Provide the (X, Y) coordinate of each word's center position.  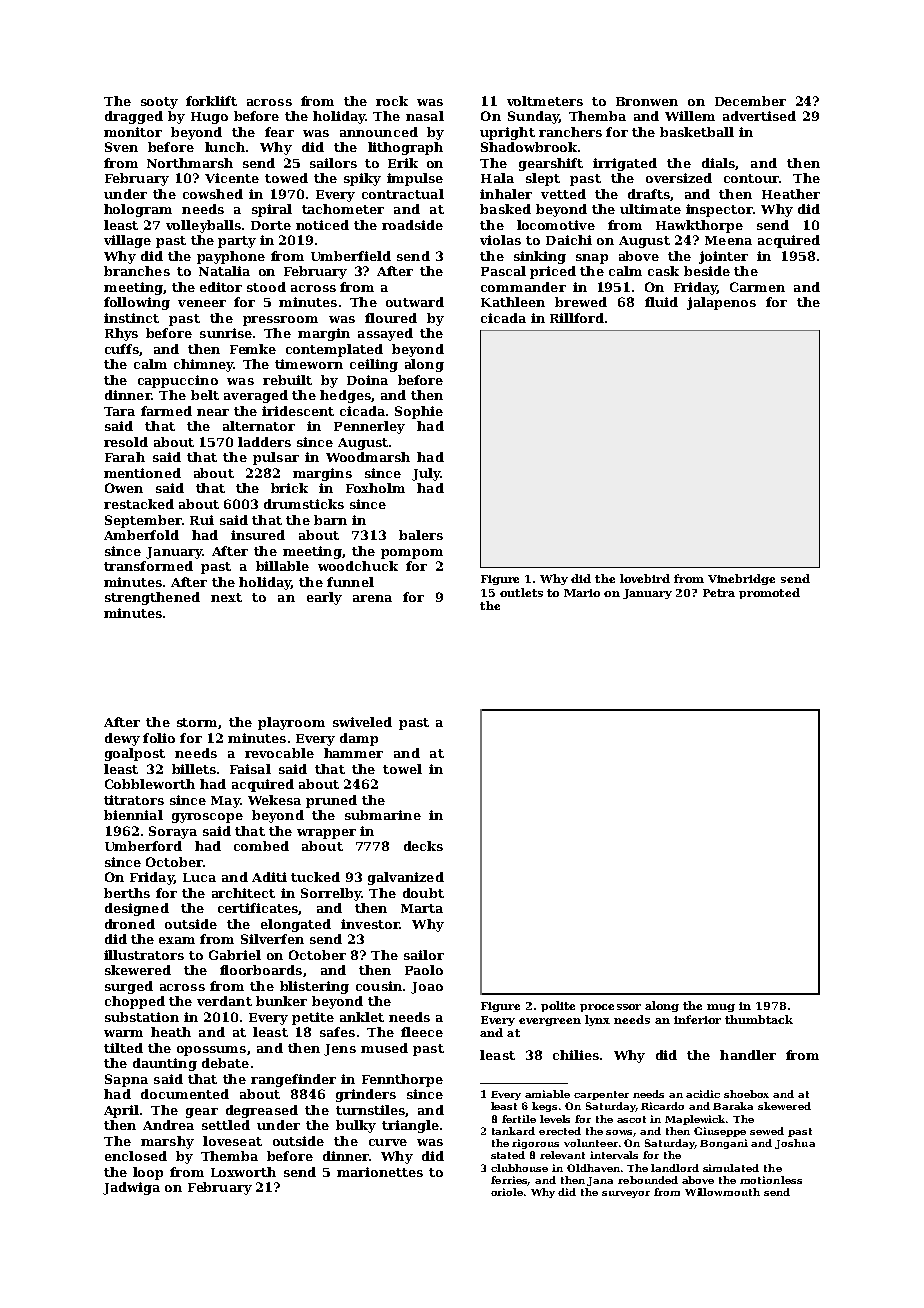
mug (721, 1008)
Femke (253, 349)
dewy (122, 739)
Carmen (757, 287)
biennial (133, 815)
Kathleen (513, 302)
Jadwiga (131, 1188)
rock (392, 101)
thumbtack (759, 1019)
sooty (159, 103)
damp (359, 739)
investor (370, 924)
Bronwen (647, 101)
